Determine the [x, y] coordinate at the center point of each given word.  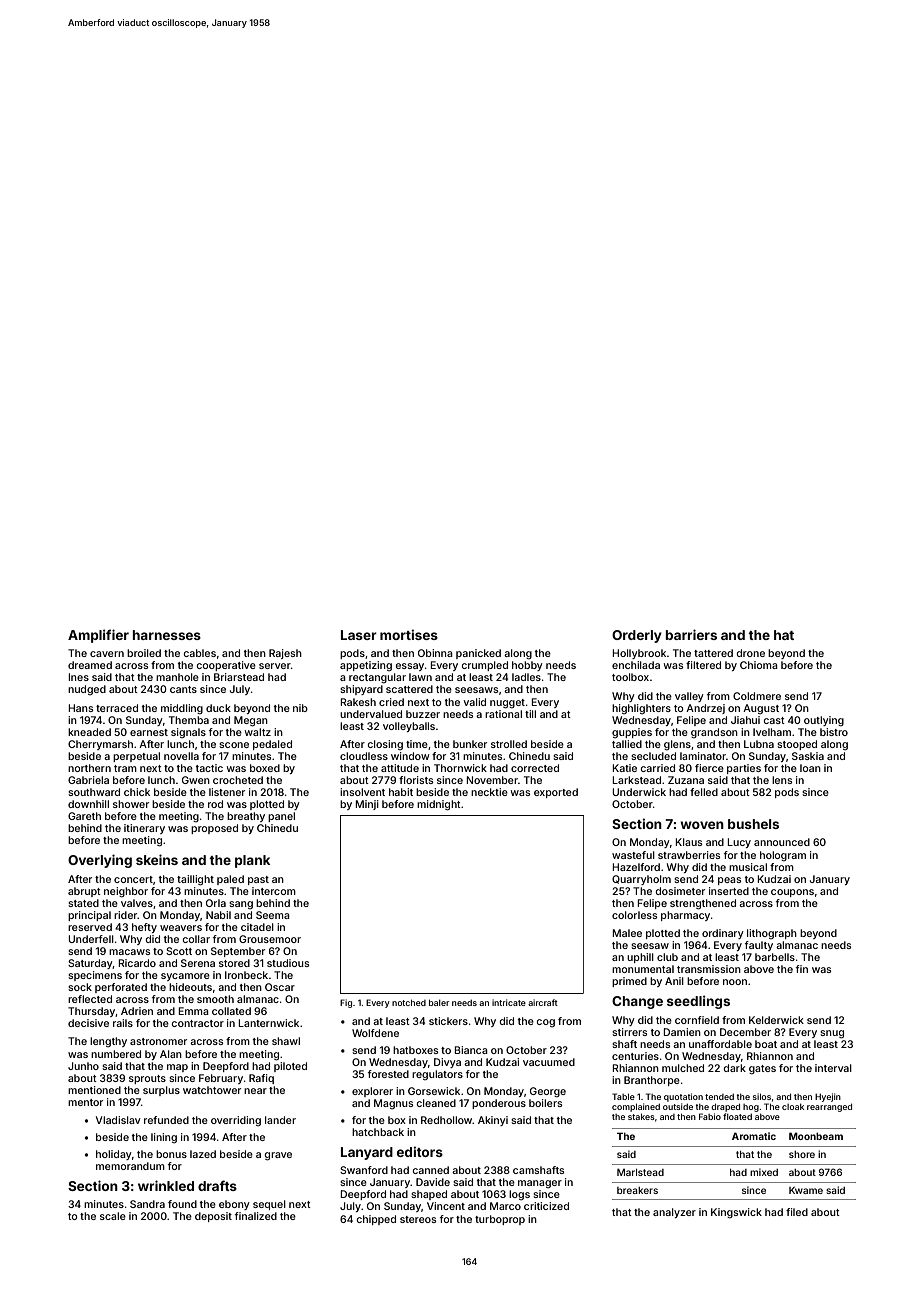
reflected [90, 999]
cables [200, 653]
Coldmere [757, 696]
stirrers [629, 1032]
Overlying [100, 861]
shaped [429, 1195]
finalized [256, 1216]
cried [391, 702]
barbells [775, 957]
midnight [439, 805]
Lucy [739, 843]
